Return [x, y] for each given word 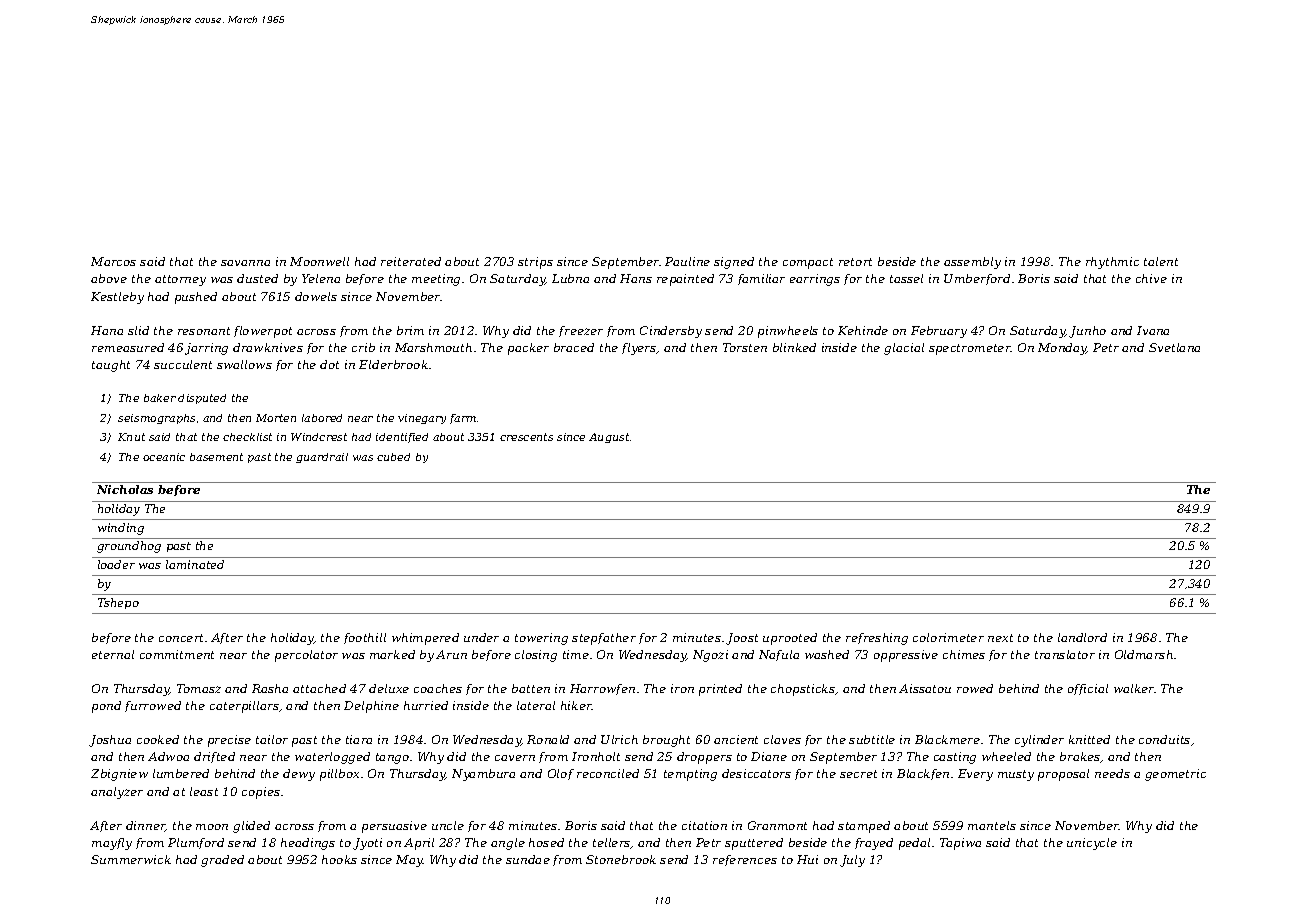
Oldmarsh [1144, 654]
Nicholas [125, 489]
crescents [526, 437]
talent [1161, 261]
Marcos [113, 261]
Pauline [687, 261]
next [1000, 638]
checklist [247, 437]
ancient [736, 739]
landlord [1082, 637]
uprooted [790, 639]
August [609, 438]
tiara [359, 739]
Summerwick [131, 859]
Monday [1062, 349]
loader [116, 564]
